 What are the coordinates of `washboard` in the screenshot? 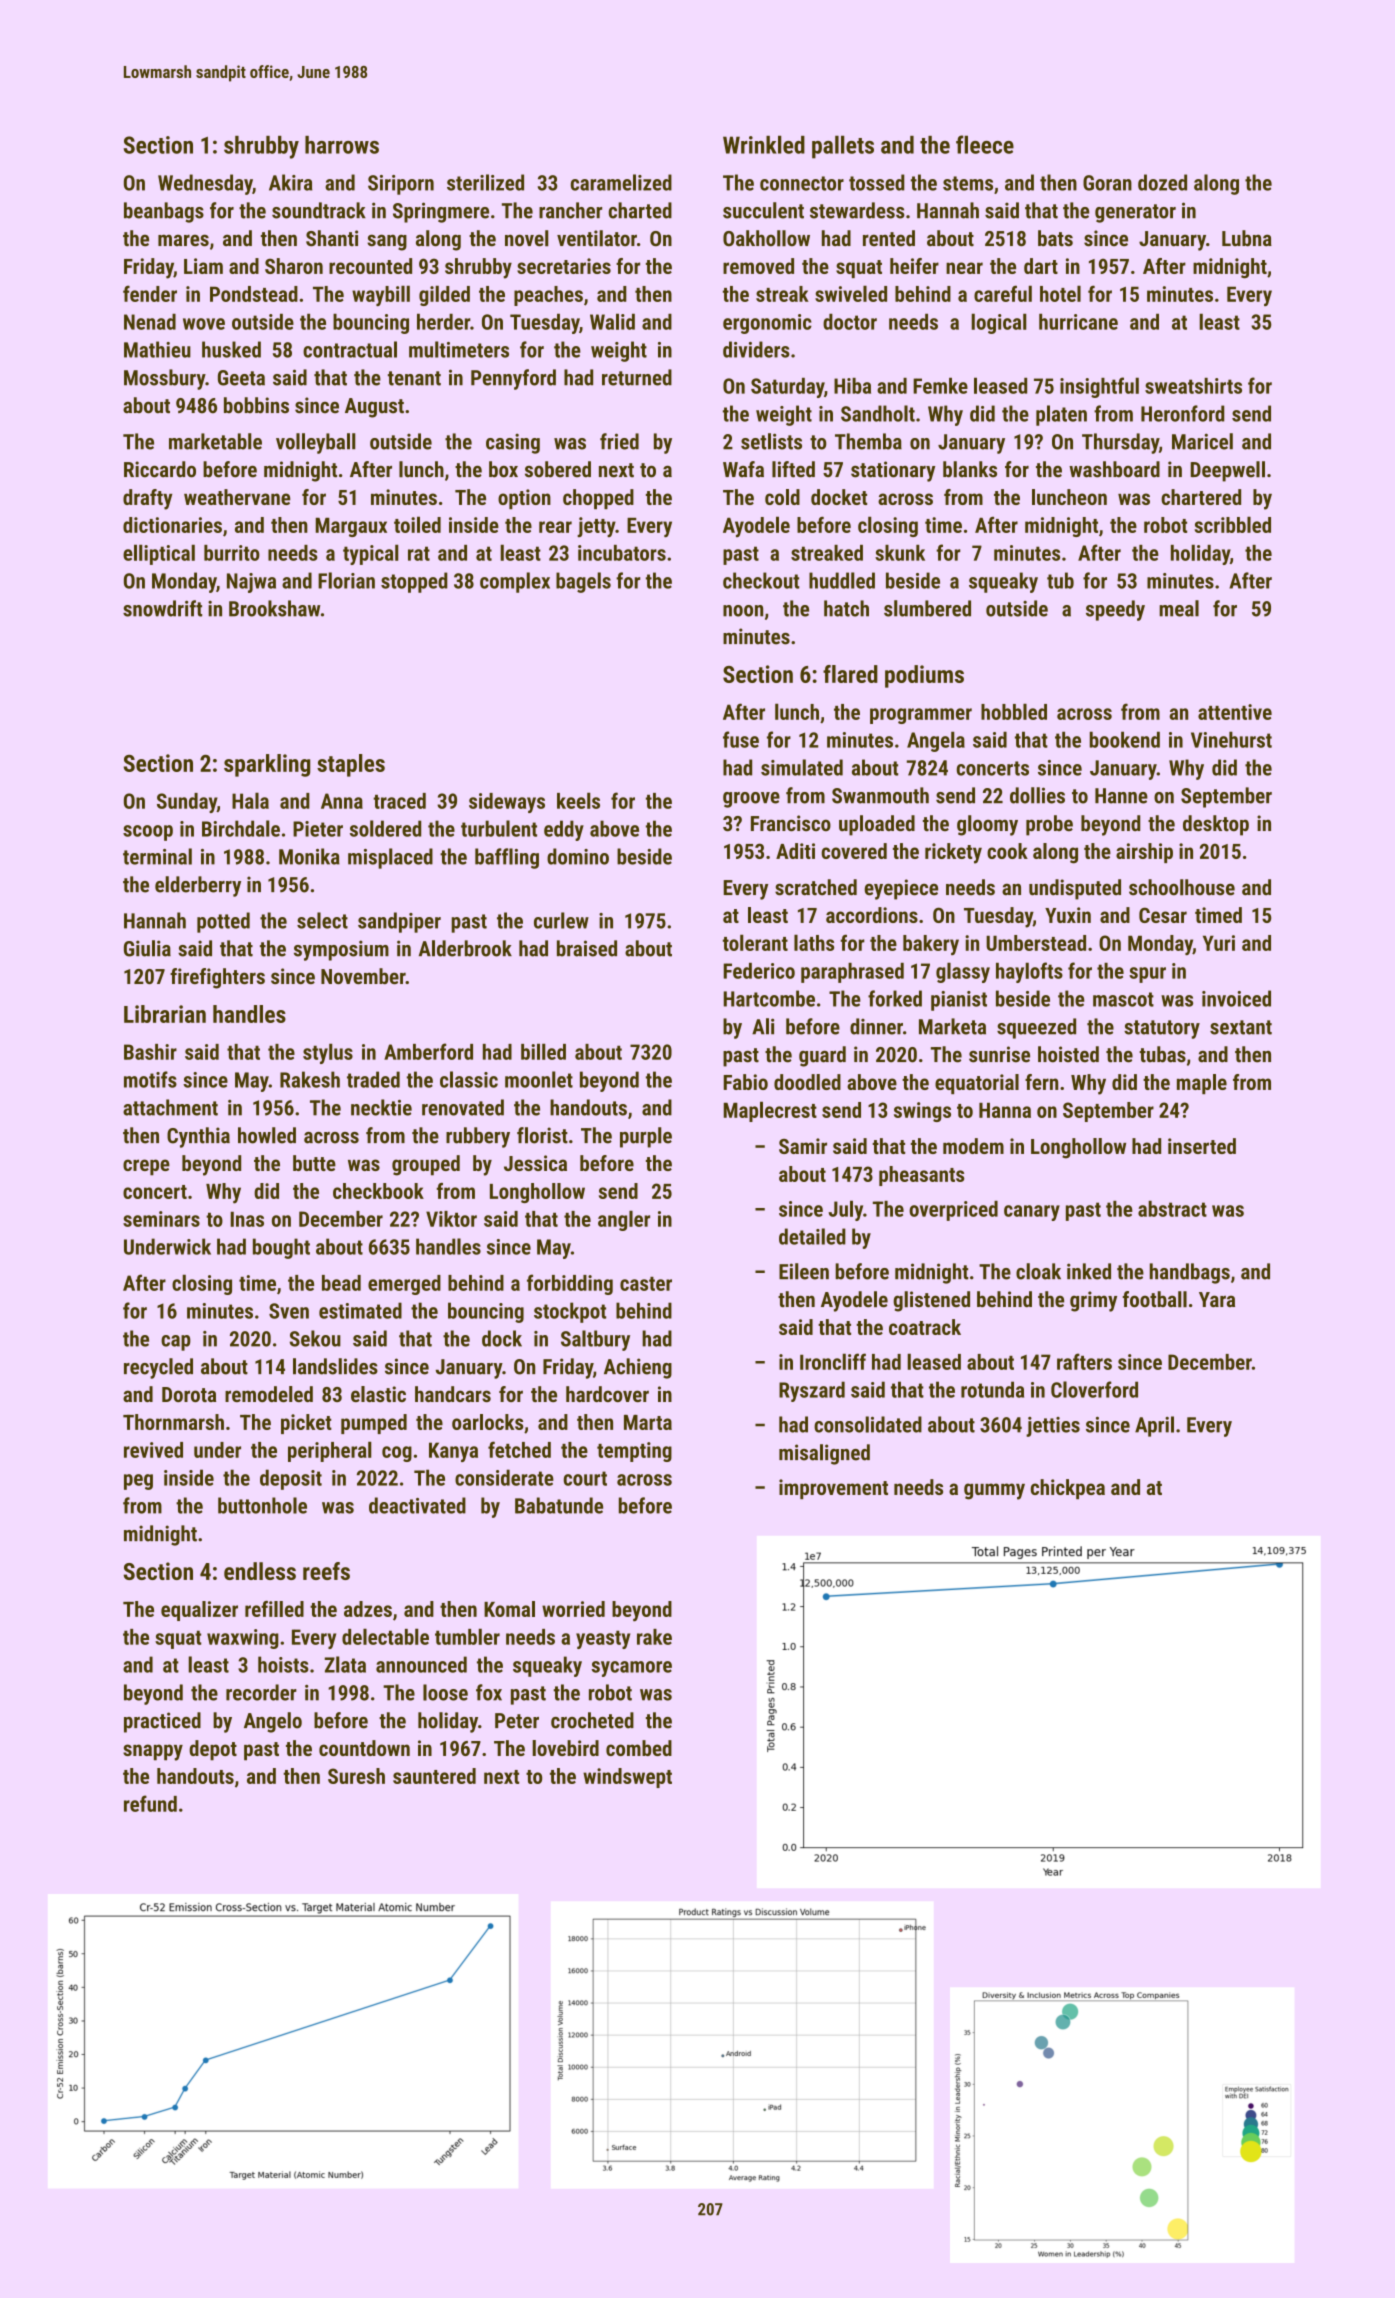 It's located at (1114, 469).
